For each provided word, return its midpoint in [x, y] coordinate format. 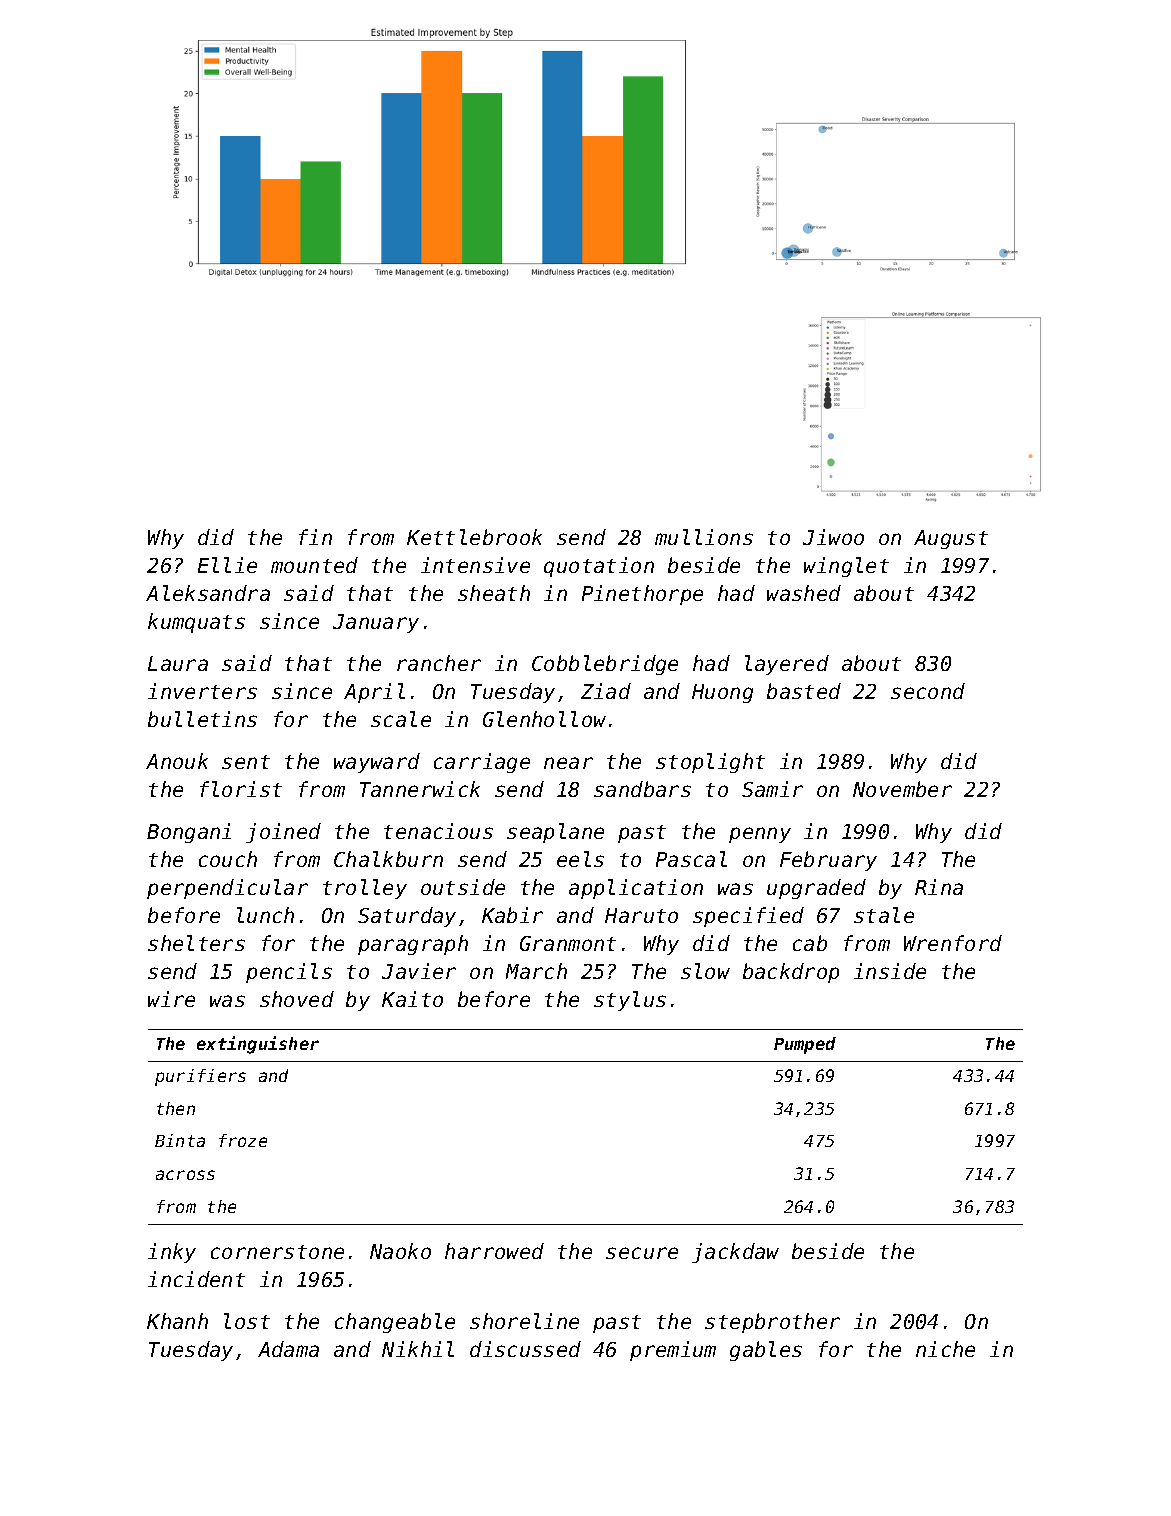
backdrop [791, 973]
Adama [288, 1349]
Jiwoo [833, 537]
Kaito [412, 999]
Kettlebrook [474, 537]
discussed [525, 1349]
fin [315, 537]
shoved [297, 999]
